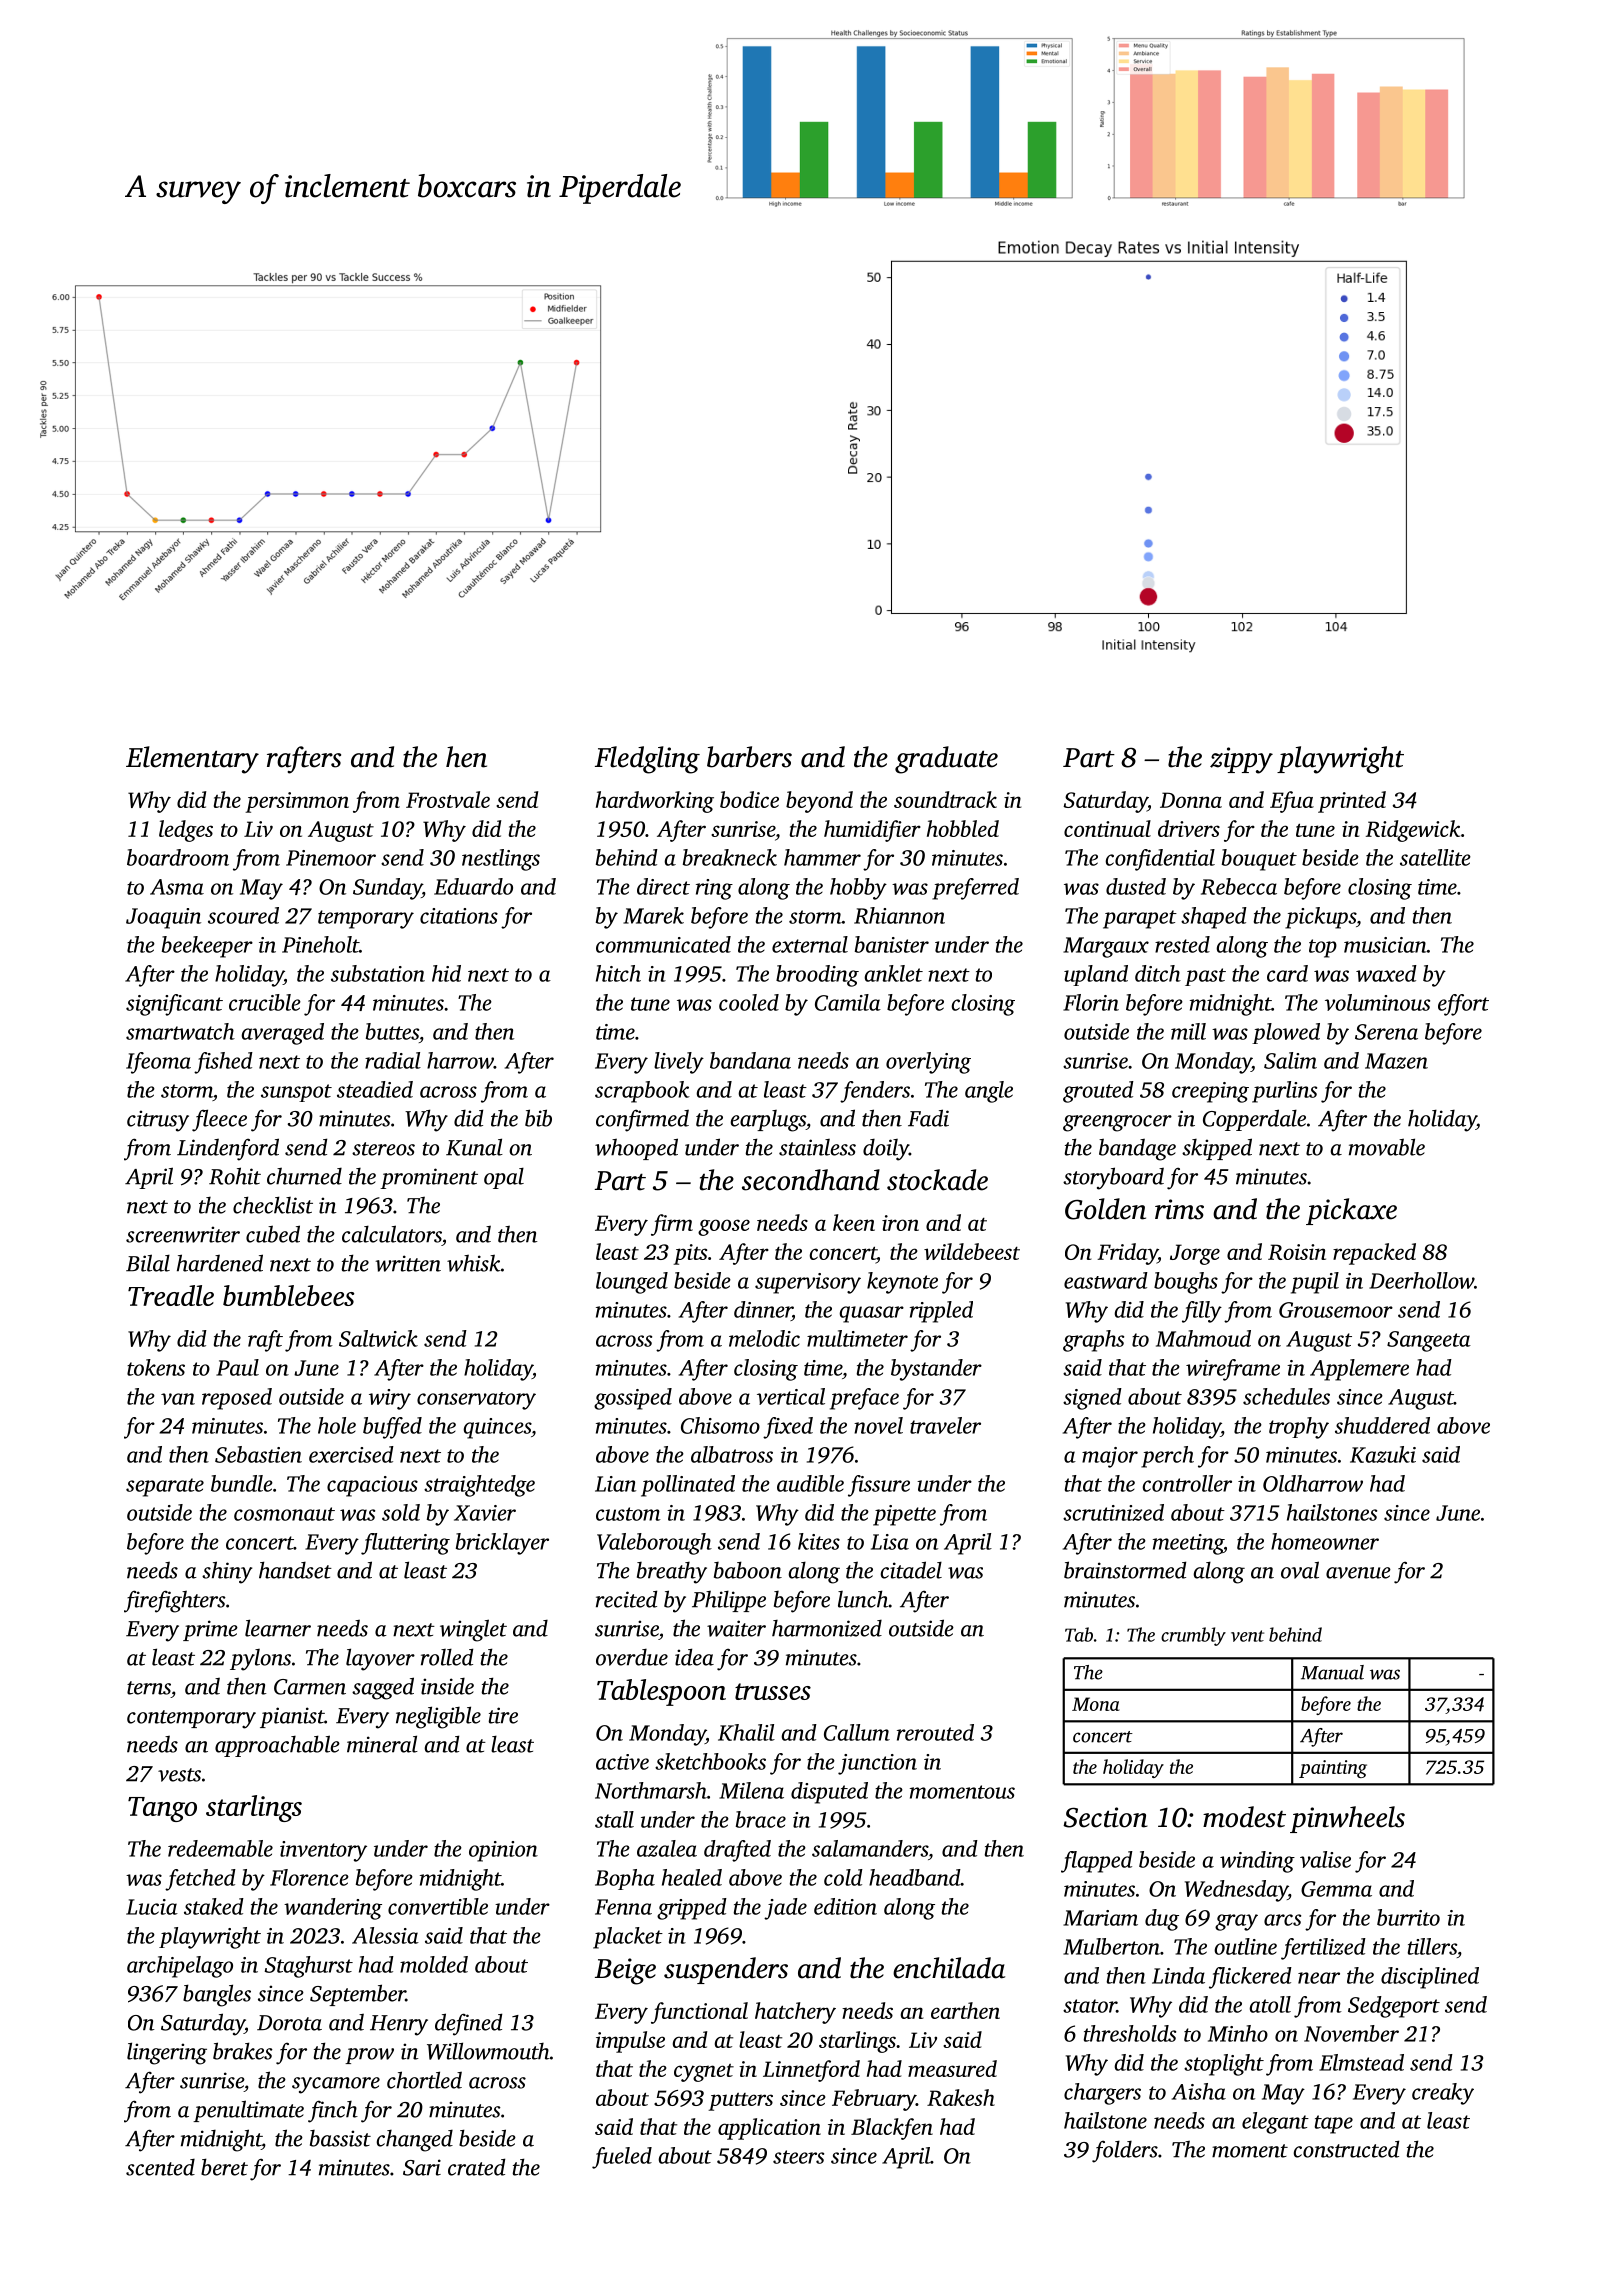  What do you see at coordinates (1386, 973) in the screenshot?
I see `waxed` at bounding box center [1386, 973].
